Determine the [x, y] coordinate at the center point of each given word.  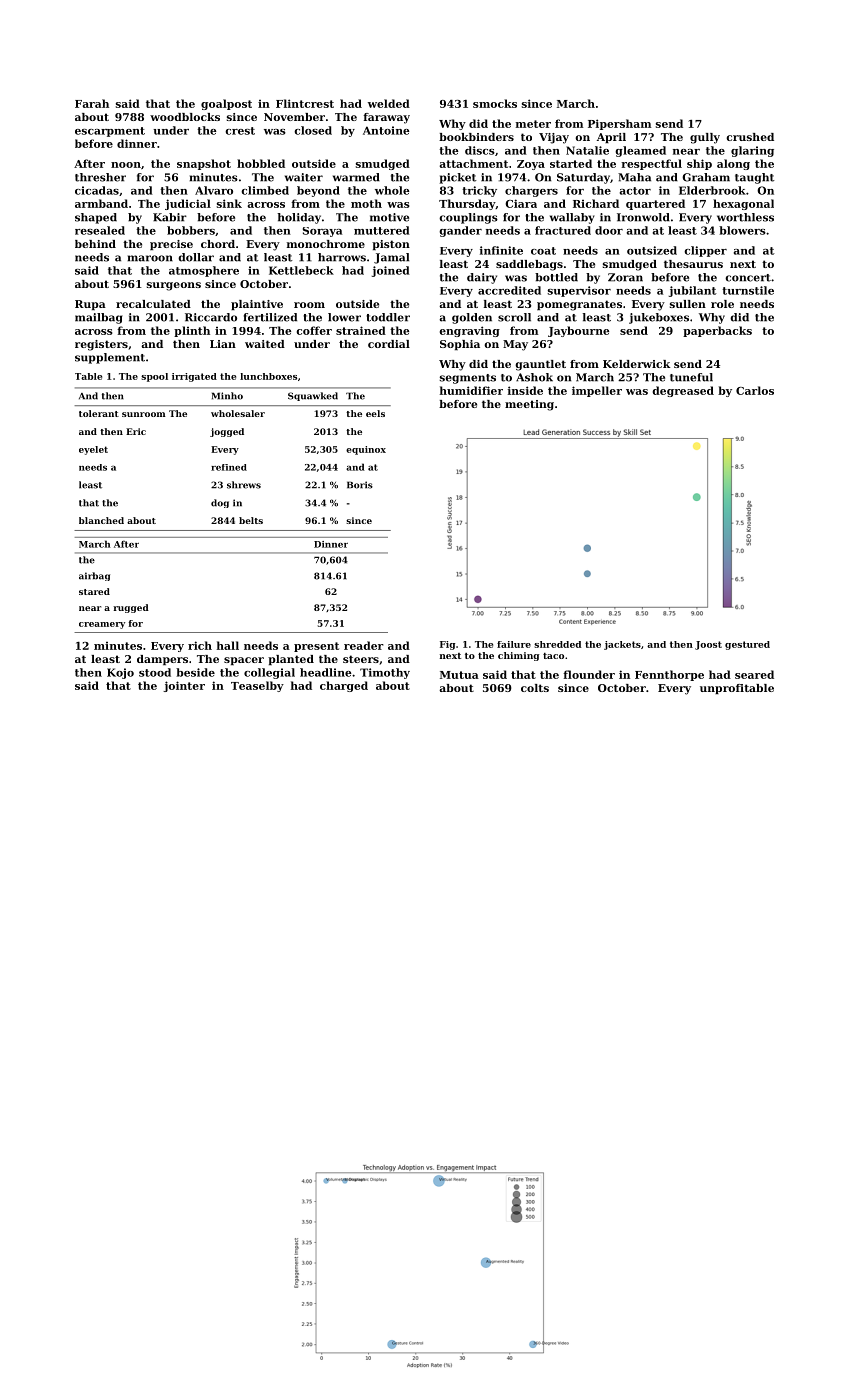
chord [218, 244]
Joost [708, 645]
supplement [110, 358]
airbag [94, 576]
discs [480, 150]
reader [364, 645]
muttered [382, 230]
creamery [102, 625]
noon [126, 165]
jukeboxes [659, 318]
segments [467, 379]
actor [635, 191]
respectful [651, 164]
